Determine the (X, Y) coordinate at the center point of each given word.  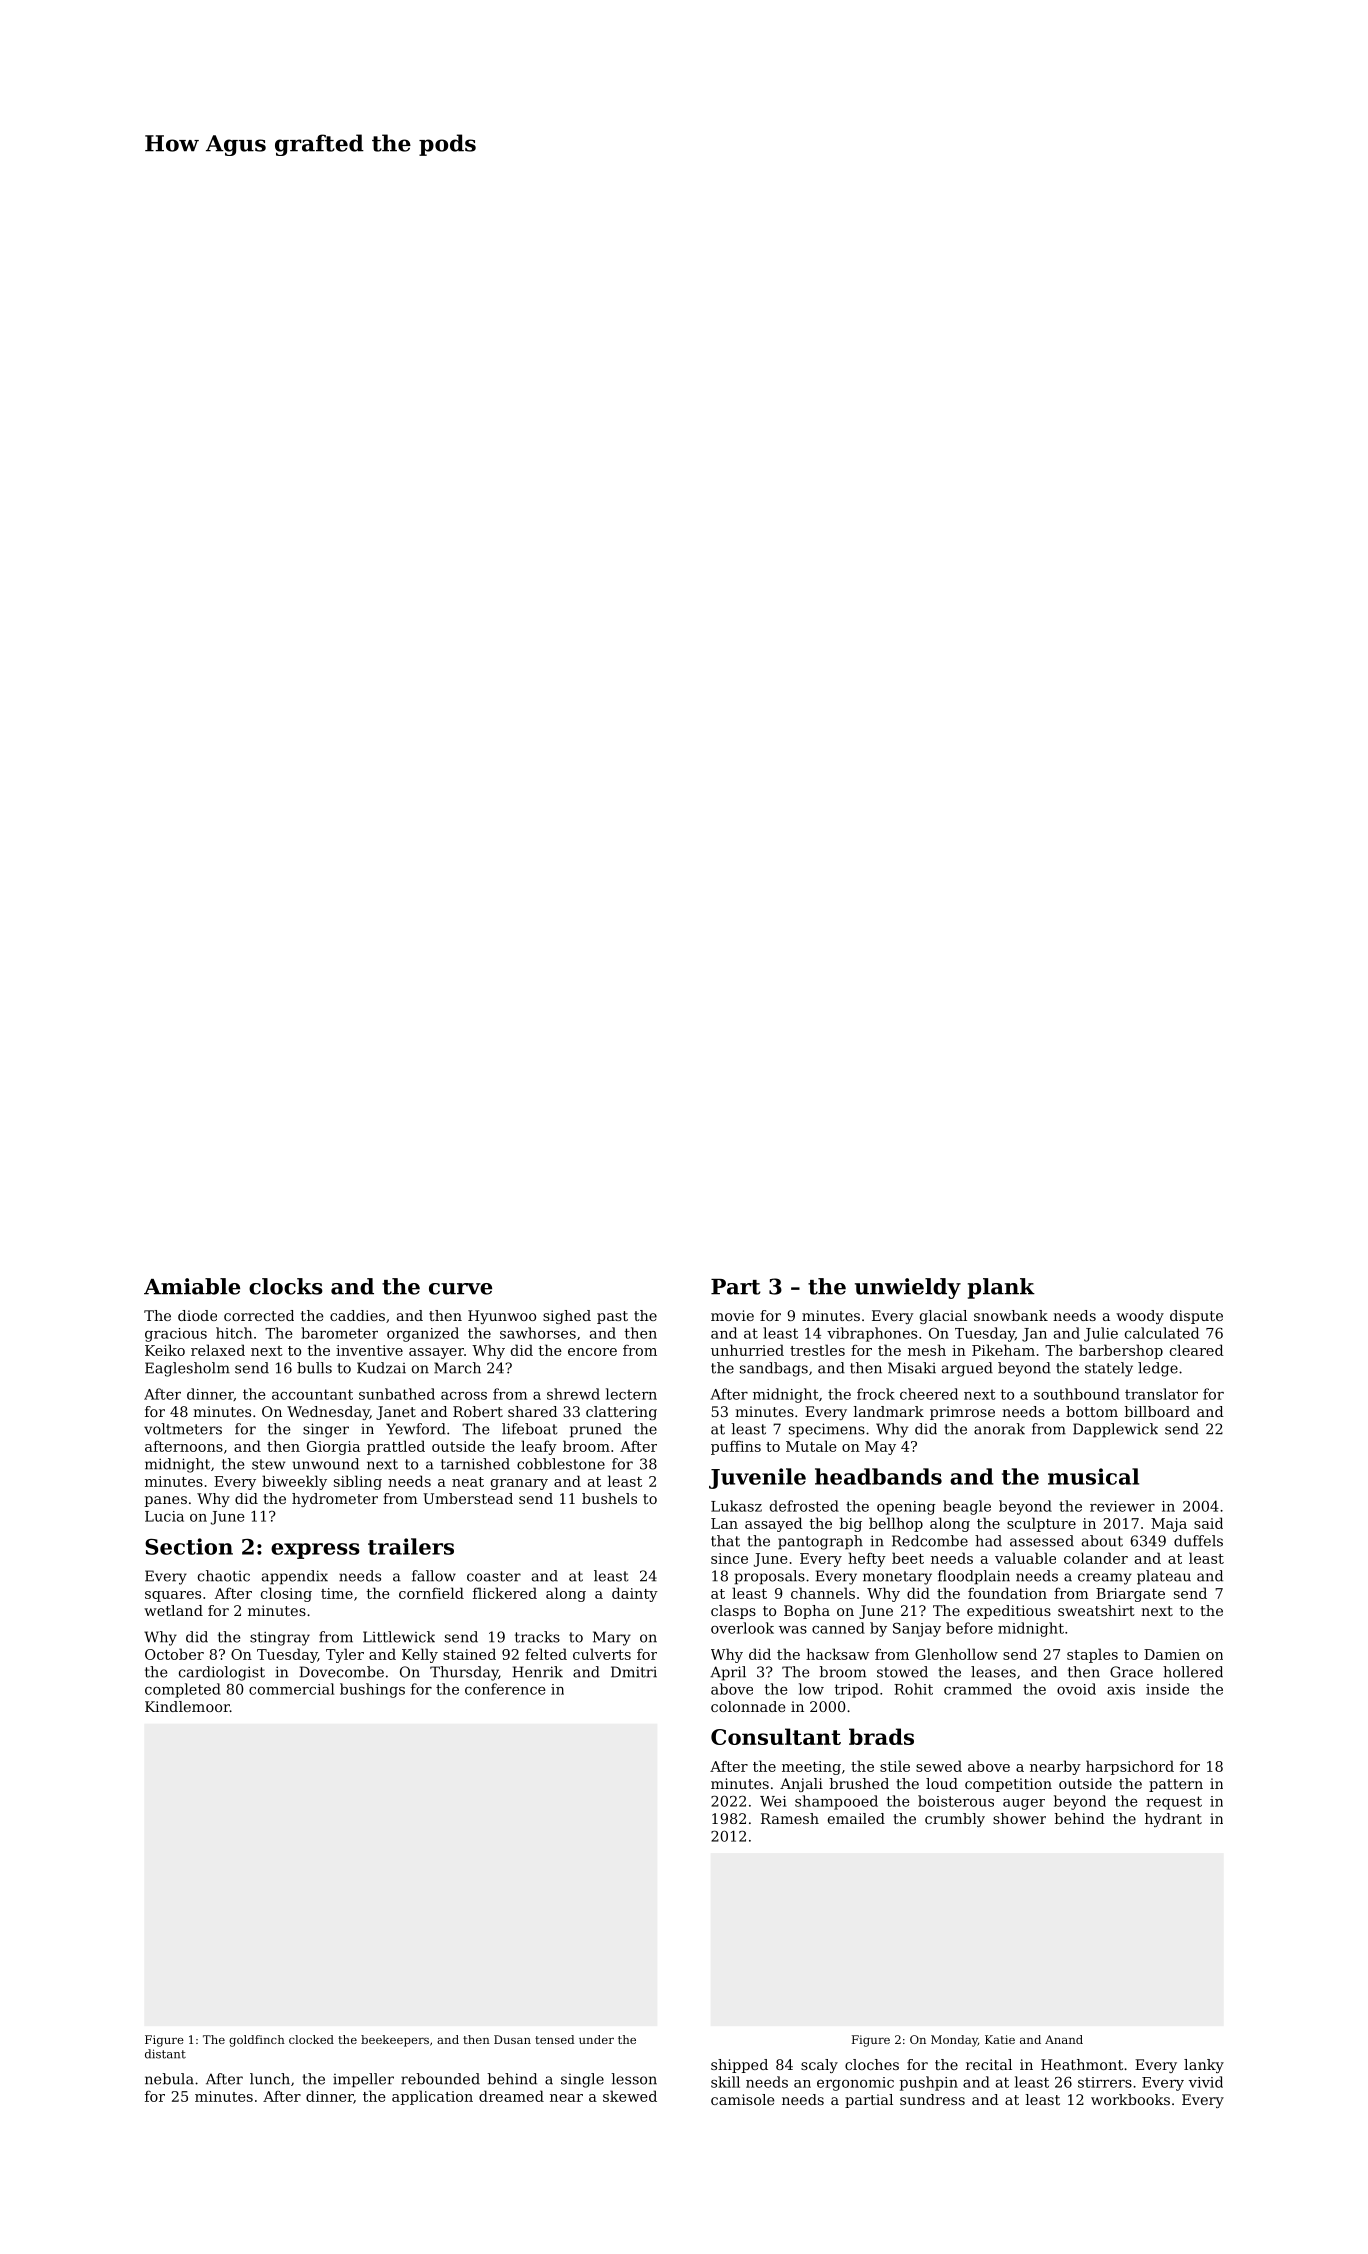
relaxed (218, 1350)
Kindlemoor (187, 1706)
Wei (773, 1801)
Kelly (420, 1655)
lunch (270, 2079)
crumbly (955, 1820)
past (612, 1317)
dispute (1196, 1317)
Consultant (776, 1736)
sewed (939, 1766)
